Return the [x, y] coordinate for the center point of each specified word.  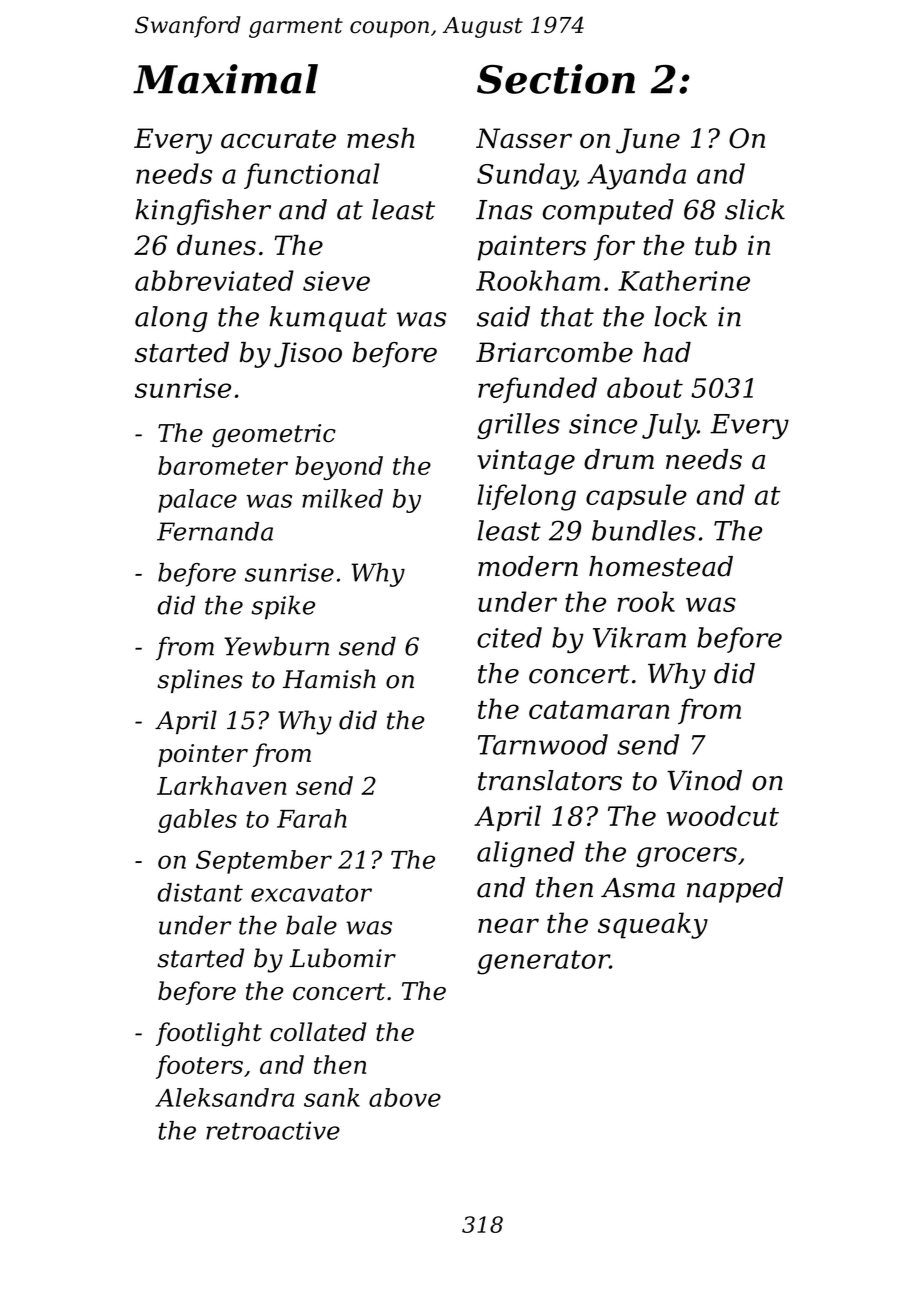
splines [200, 681]
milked [342, 498]
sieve [336, 281]
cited [509, 637]
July [669, 426]
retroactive [273, 1130]
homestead [661, 566]
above [405, 1097]
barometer [223, 465]
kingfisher [203, 212]
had [667, 352]
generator [543, 962]
